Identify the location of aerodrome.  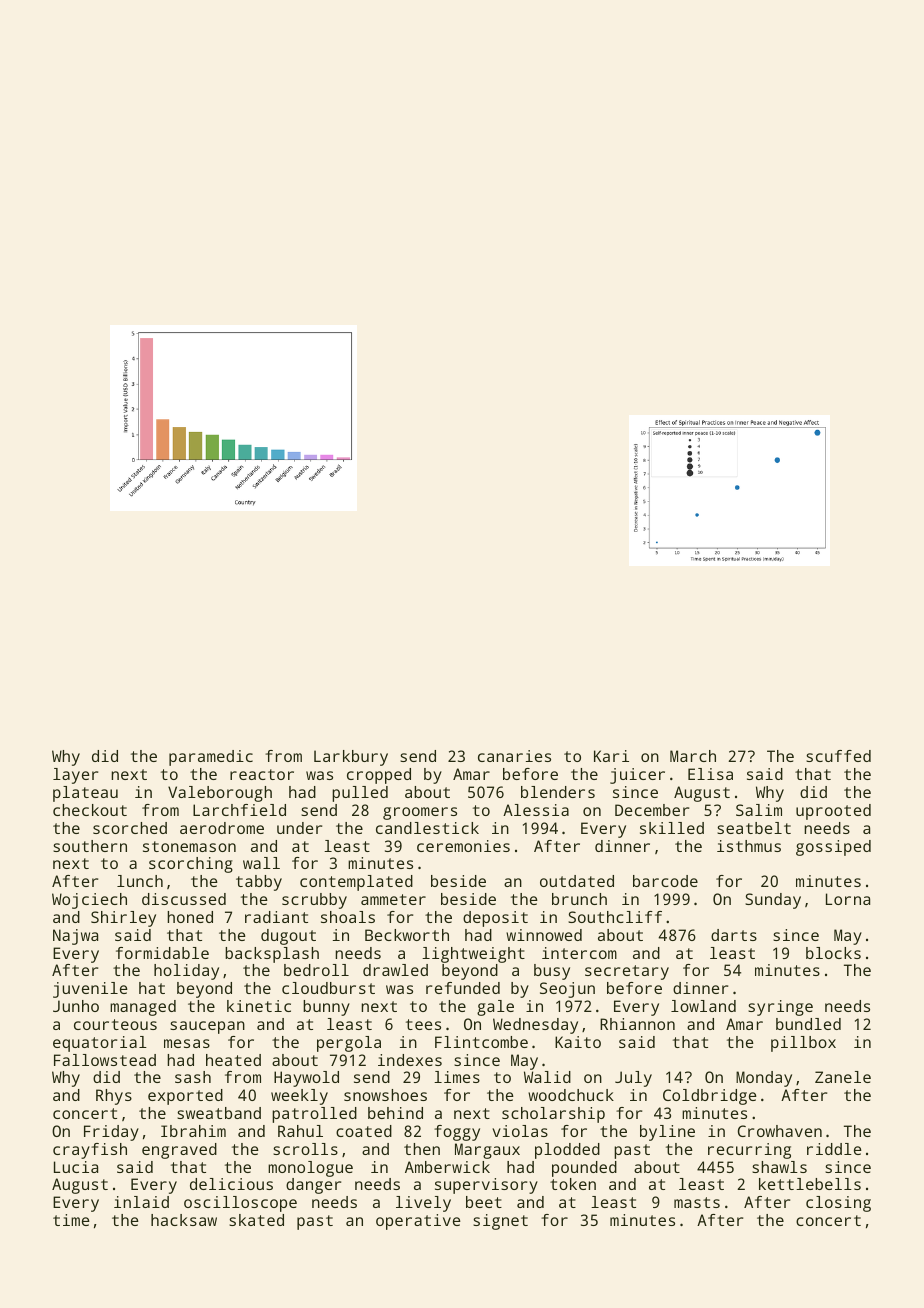
(222, 828).
